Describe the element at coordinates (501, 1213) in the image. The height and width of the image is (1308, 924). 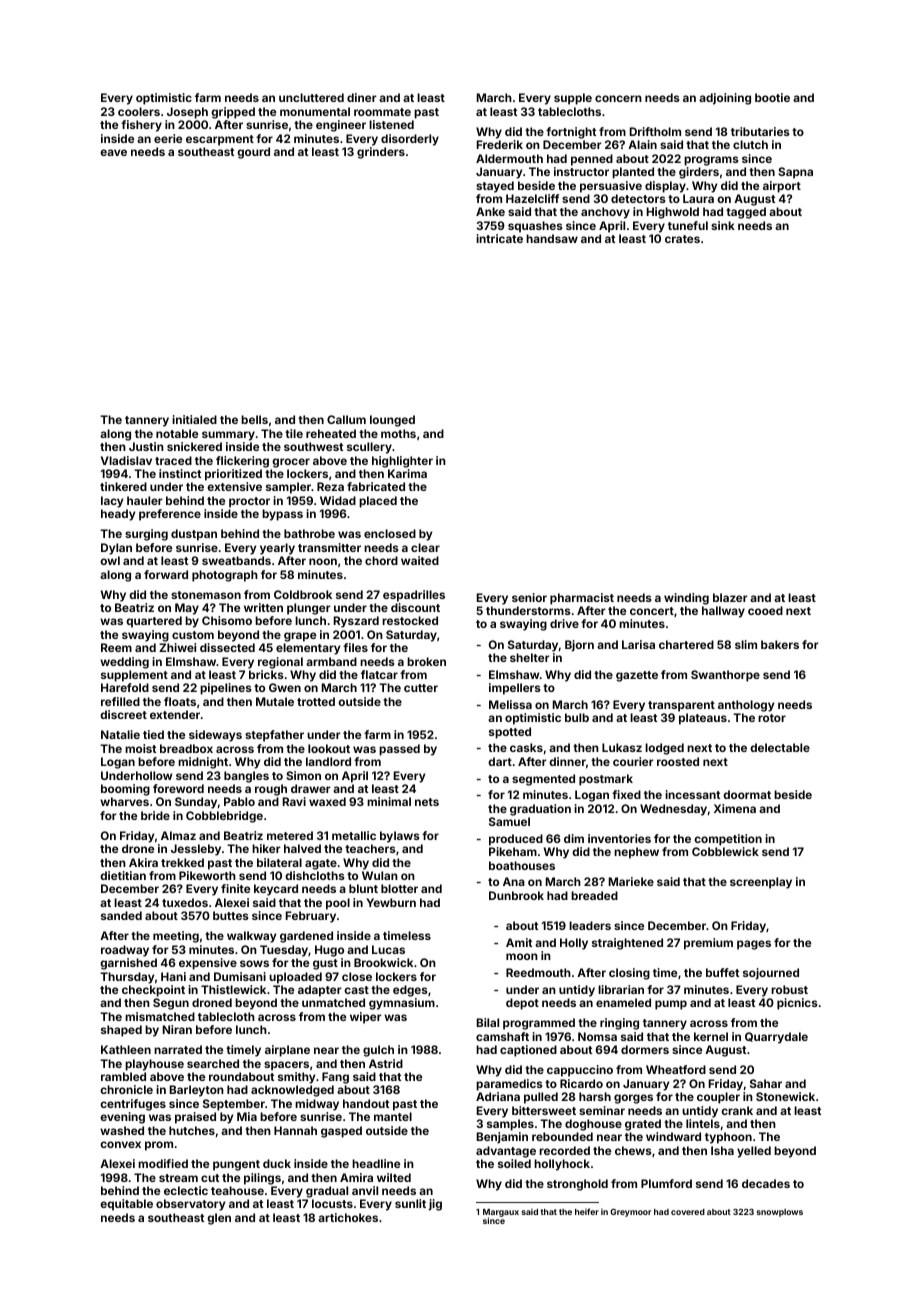
I see `Margaux` at that location.
